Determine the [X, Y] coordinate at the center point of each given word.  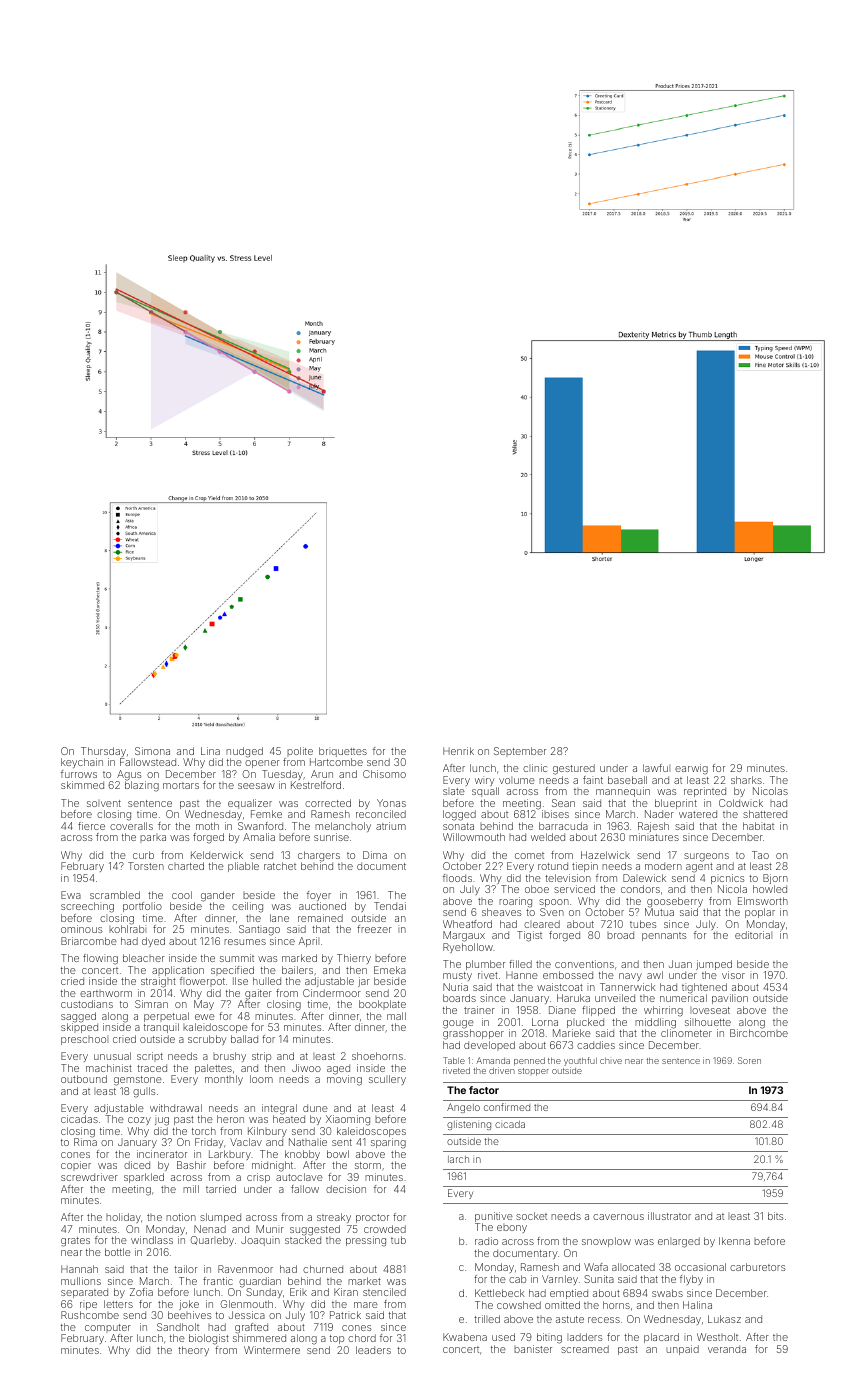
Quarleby [212, 1241]
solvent [104, 803]
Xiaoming [348, 1120]
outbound [84, 1079]
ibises [555, 814]
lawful [656, 768]
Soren [749, 1060]
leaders [373, 1350]
